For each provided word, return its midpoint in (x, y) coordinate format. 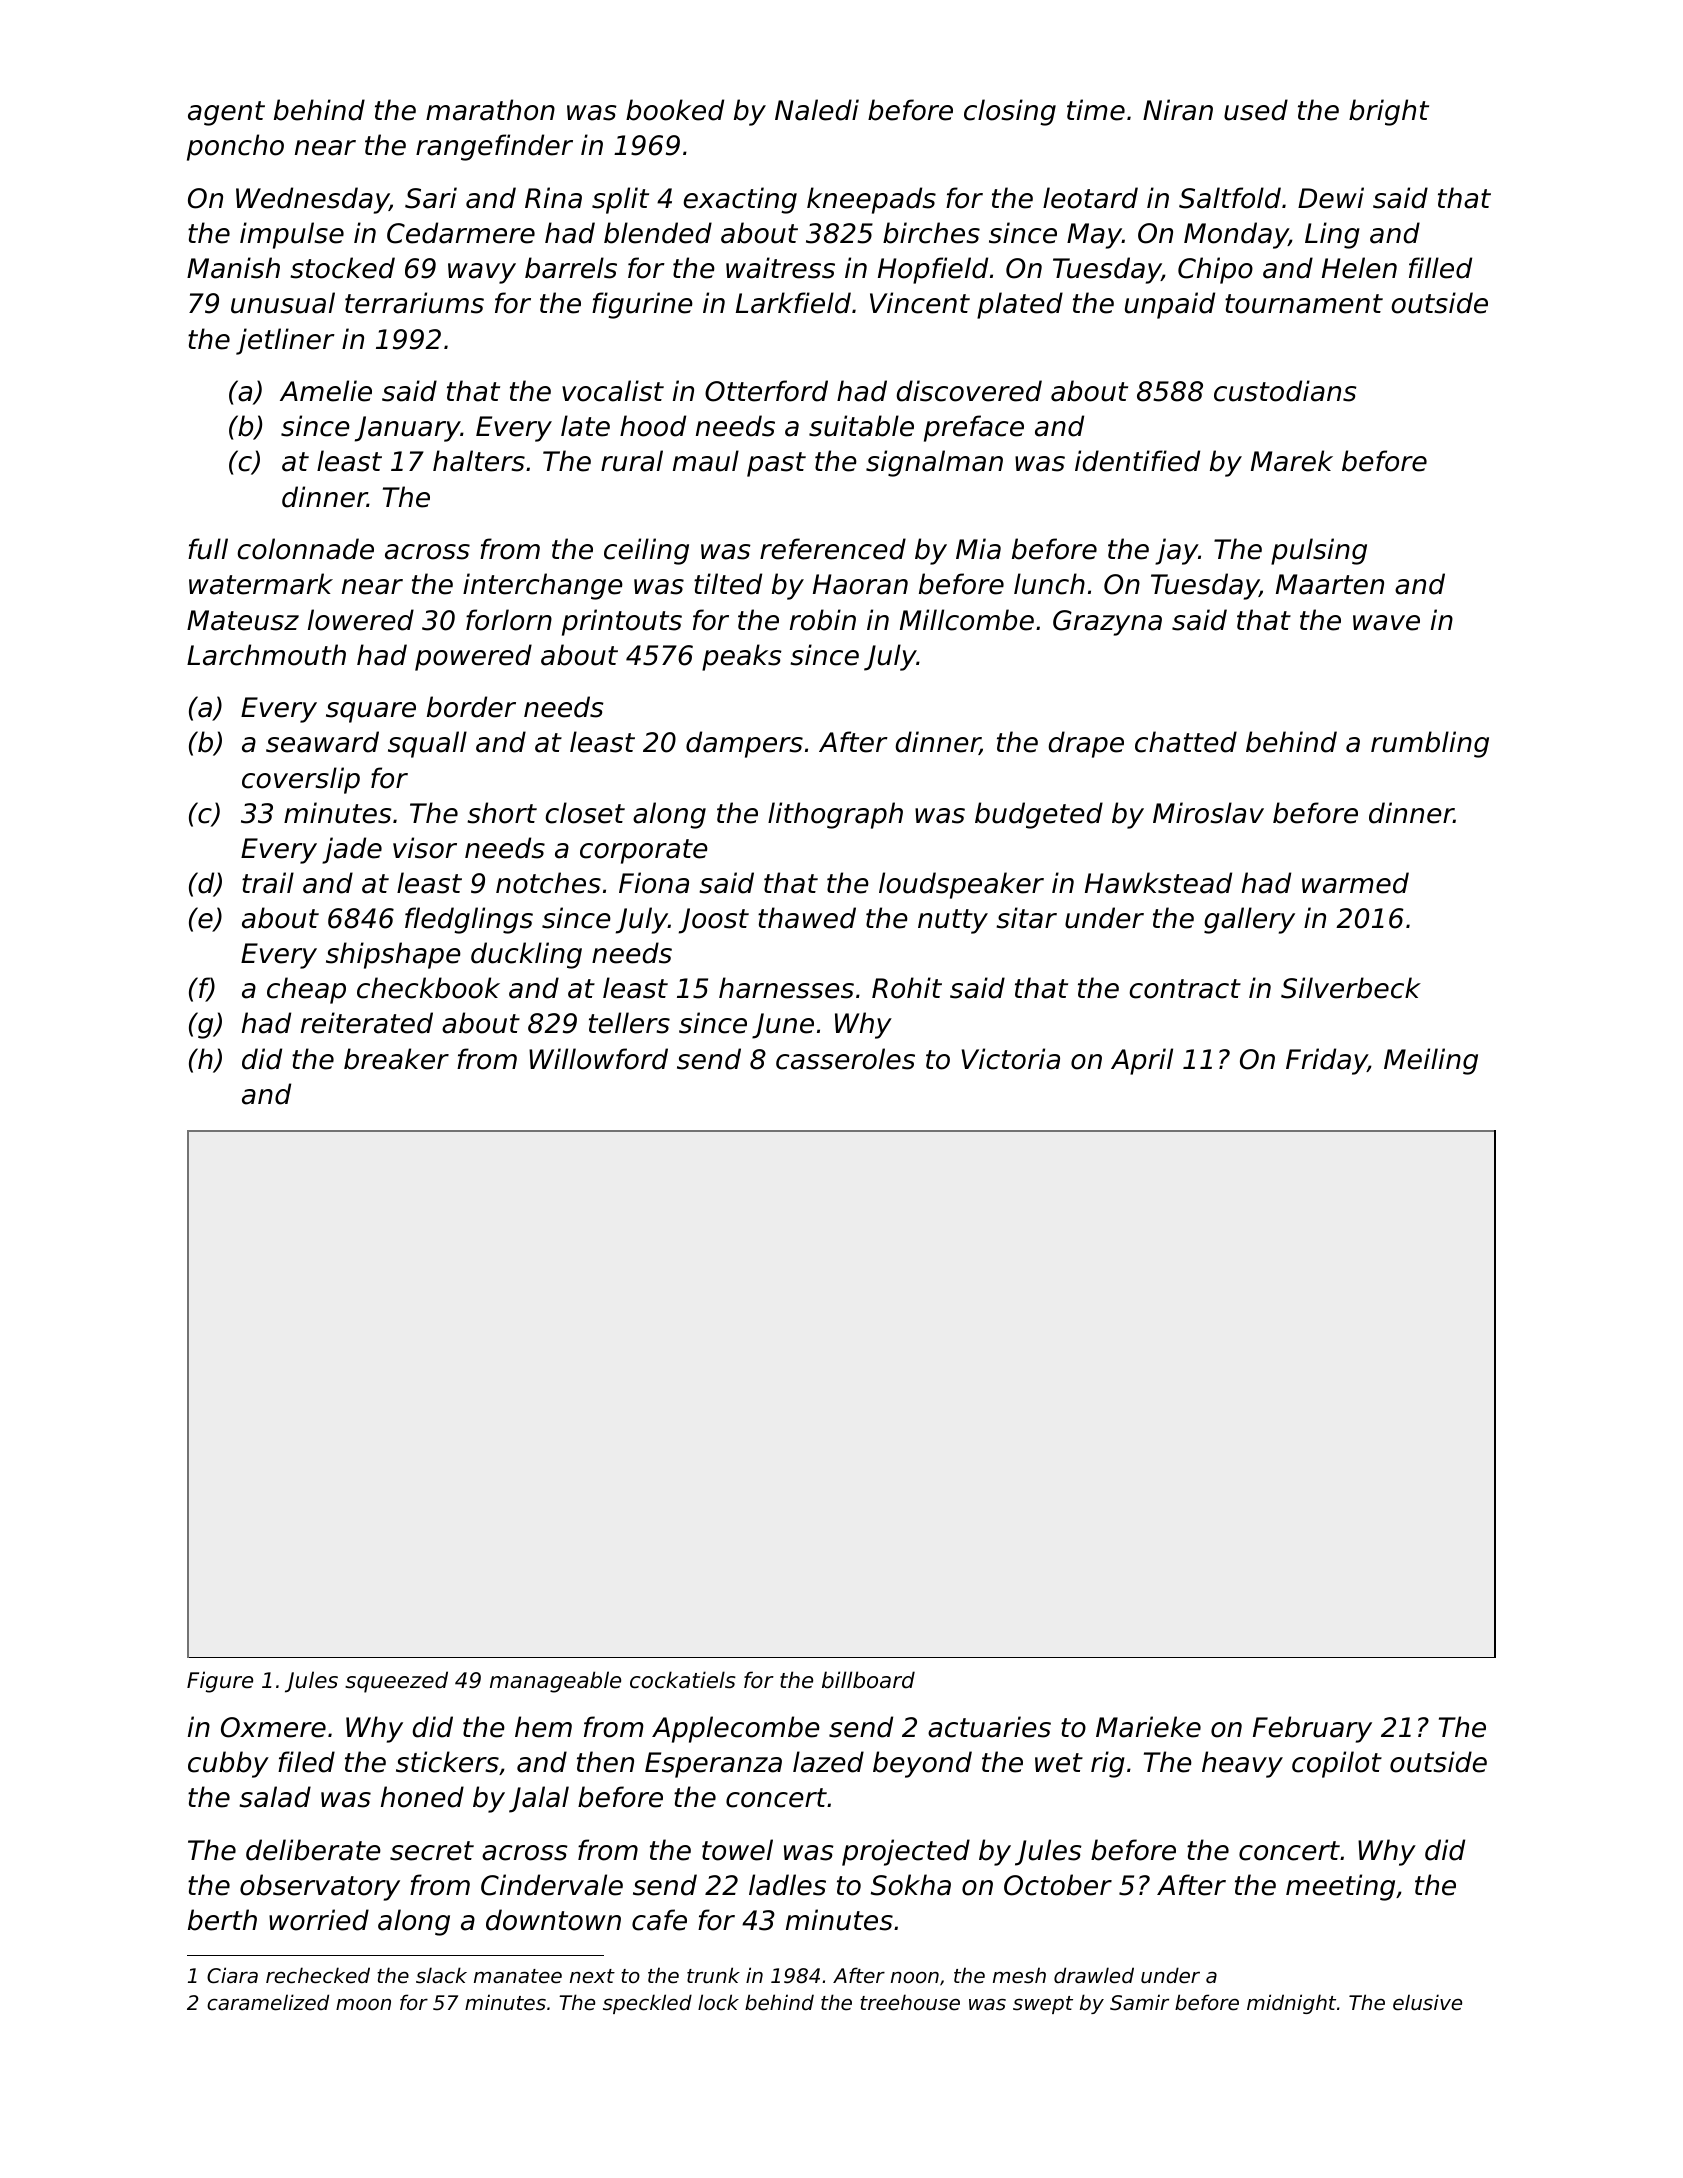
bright (1389, 112)
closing (1010, 112)
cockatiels (683, 1680)
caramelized (268, 2002)
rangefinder (494, 147)
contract (1185, 989)
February (1312, 1729)
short (502, 813)
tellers (629, 1023)
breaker (396, 1059)
